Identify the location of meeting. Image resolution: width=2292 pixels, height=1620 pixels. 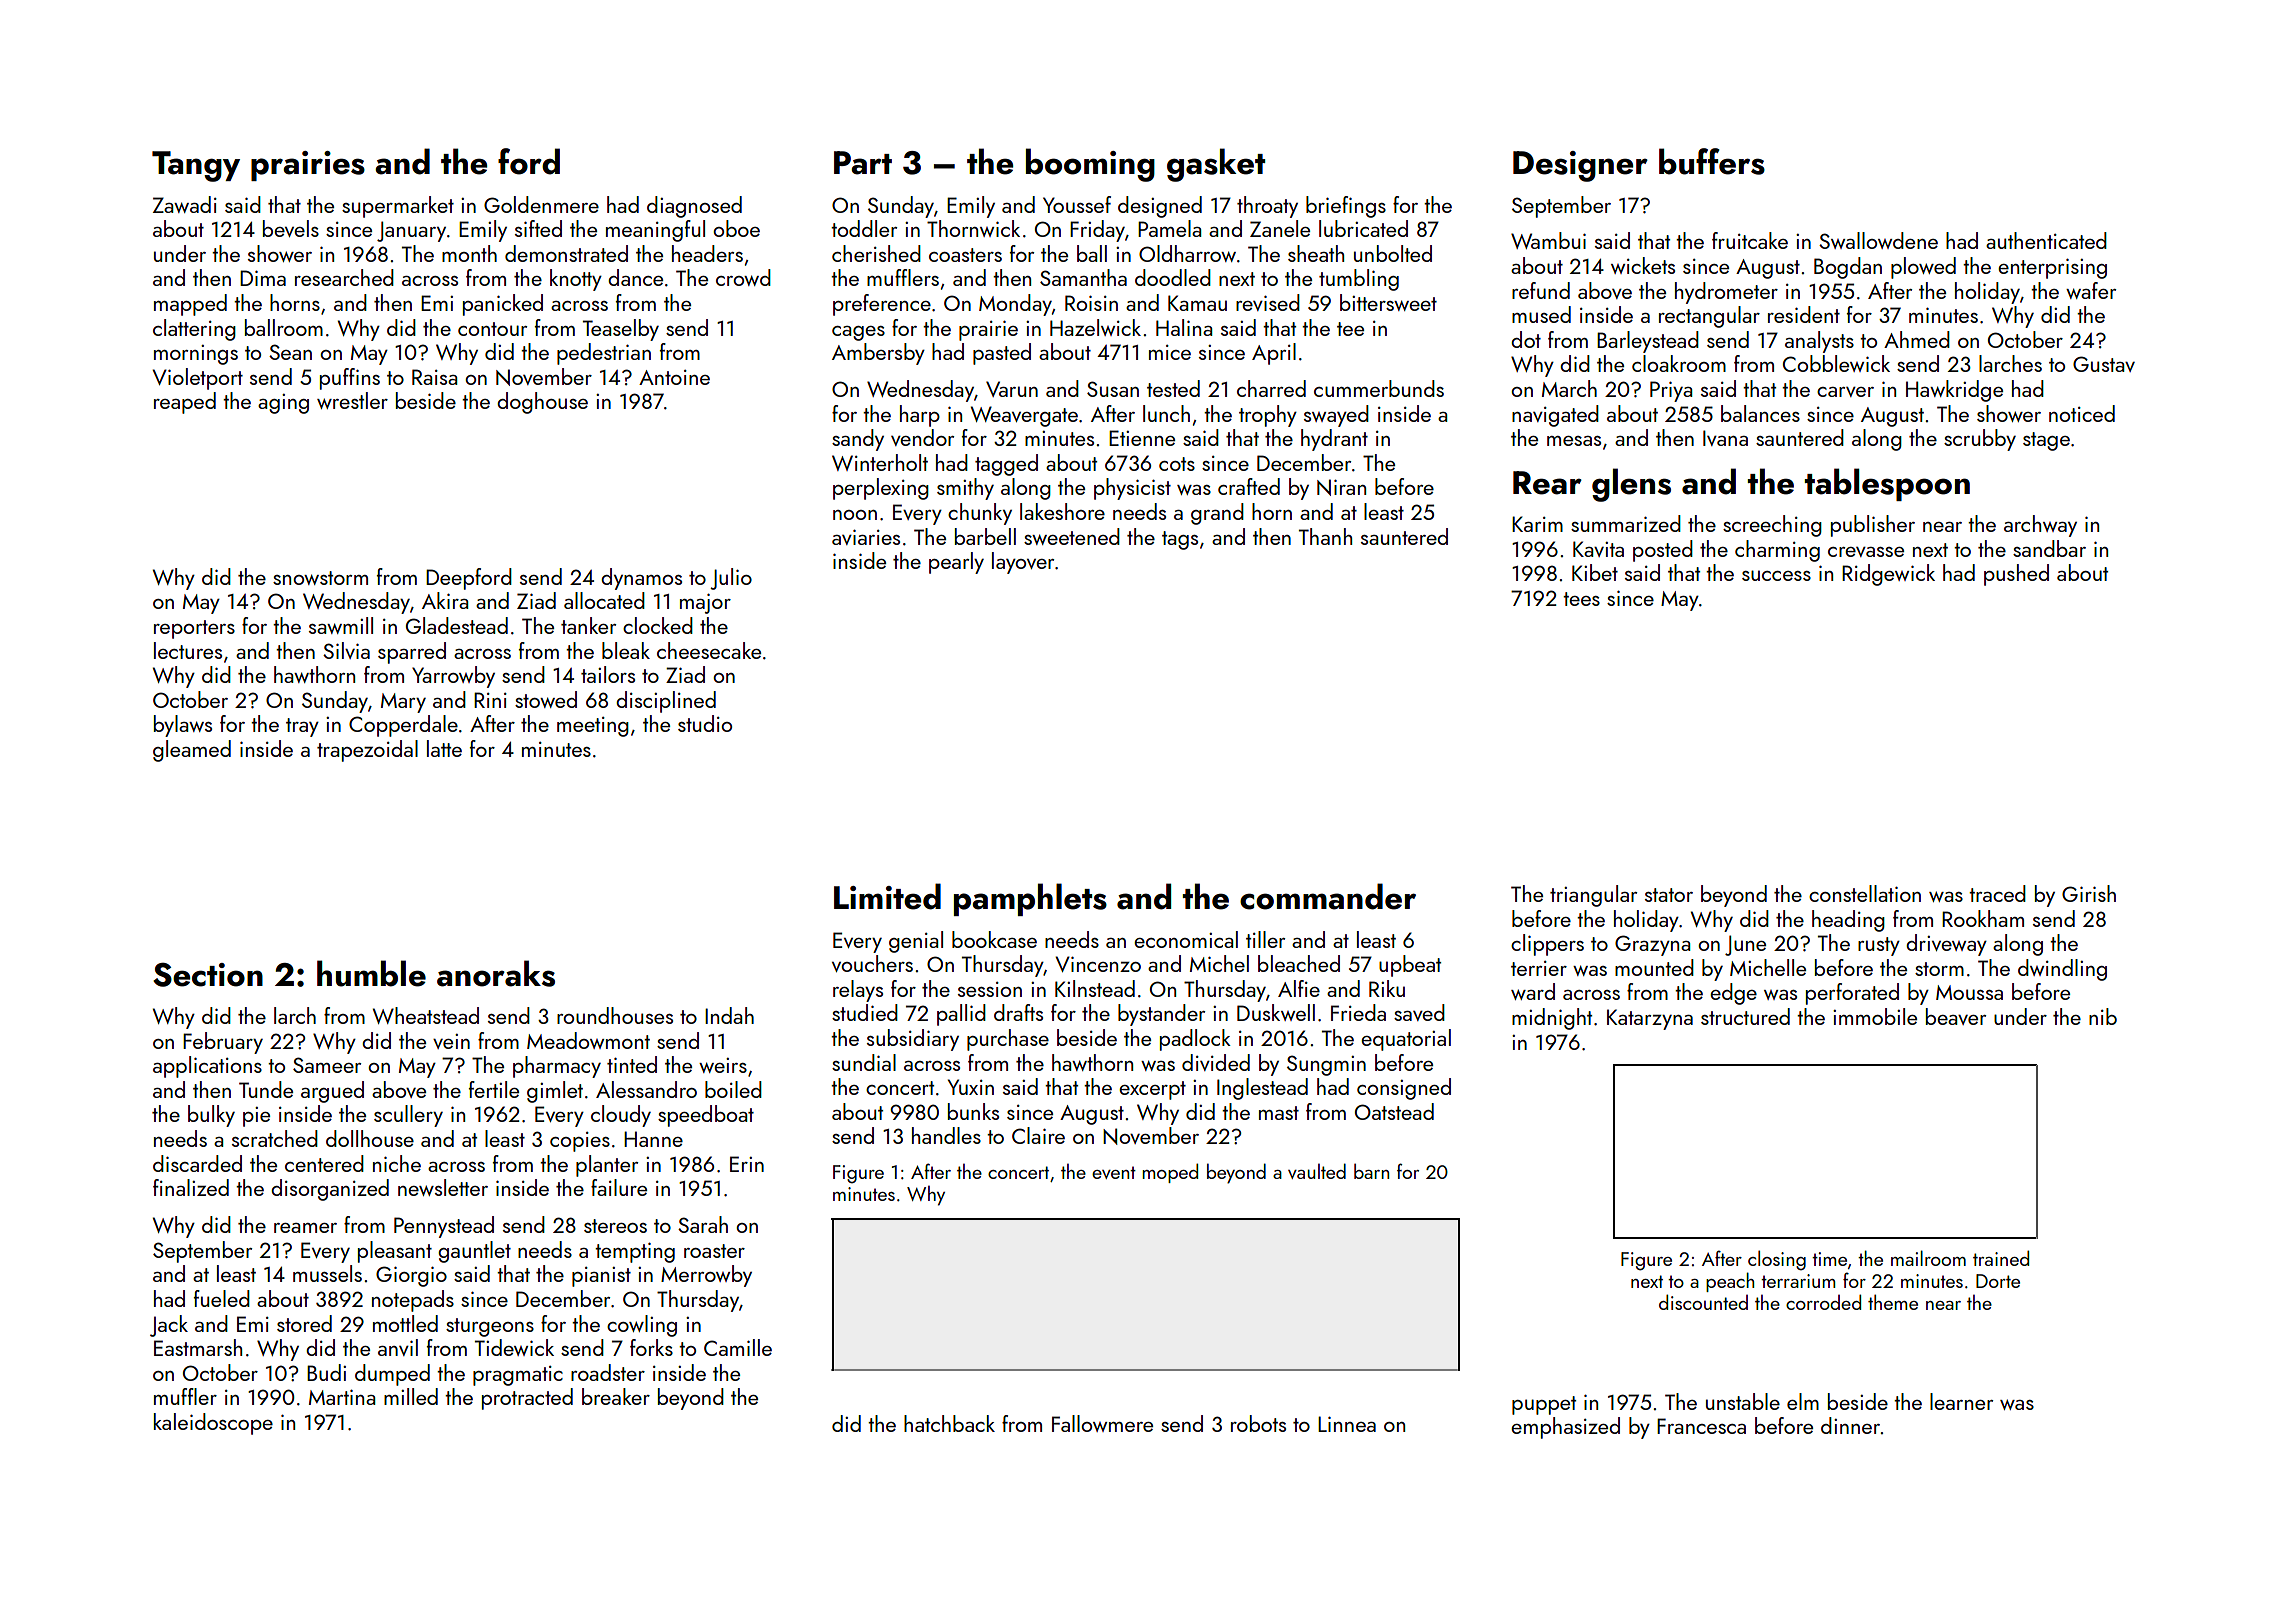
(593, 727).
